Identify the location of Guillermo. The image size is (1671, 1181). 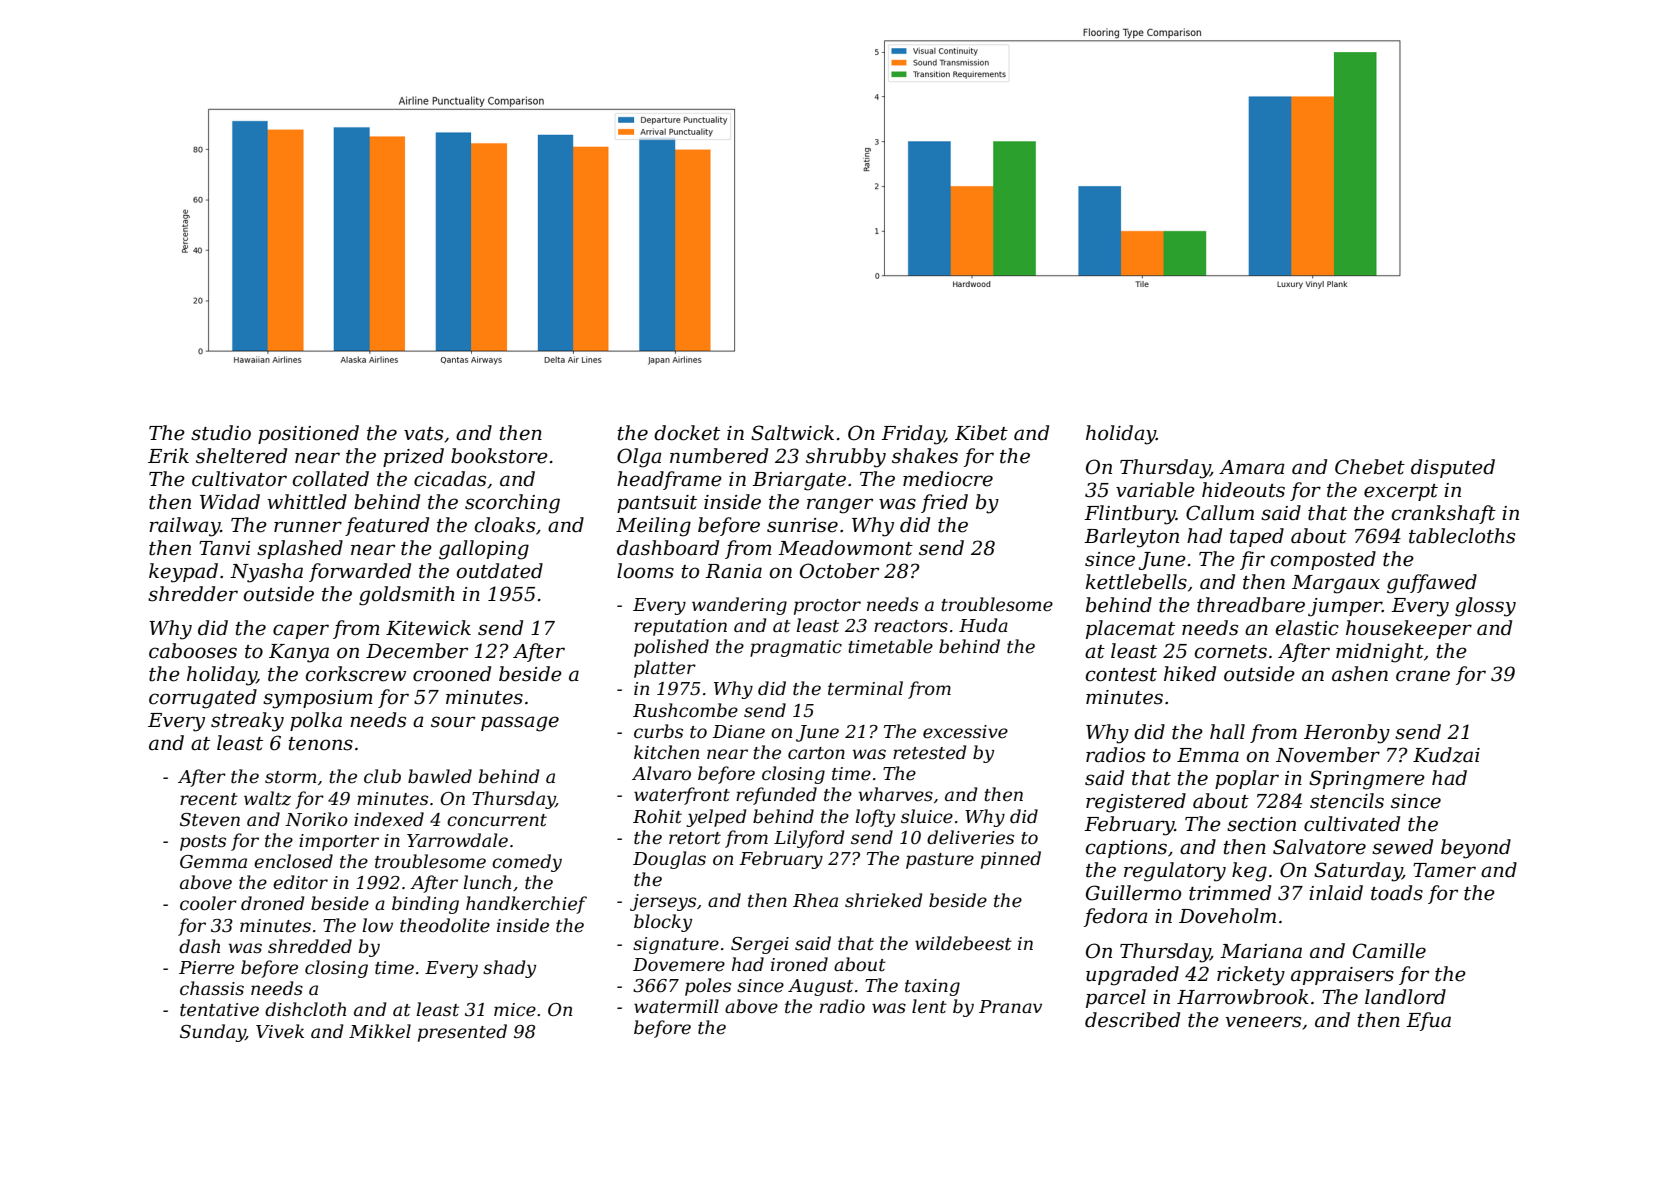
(1133, 893).
